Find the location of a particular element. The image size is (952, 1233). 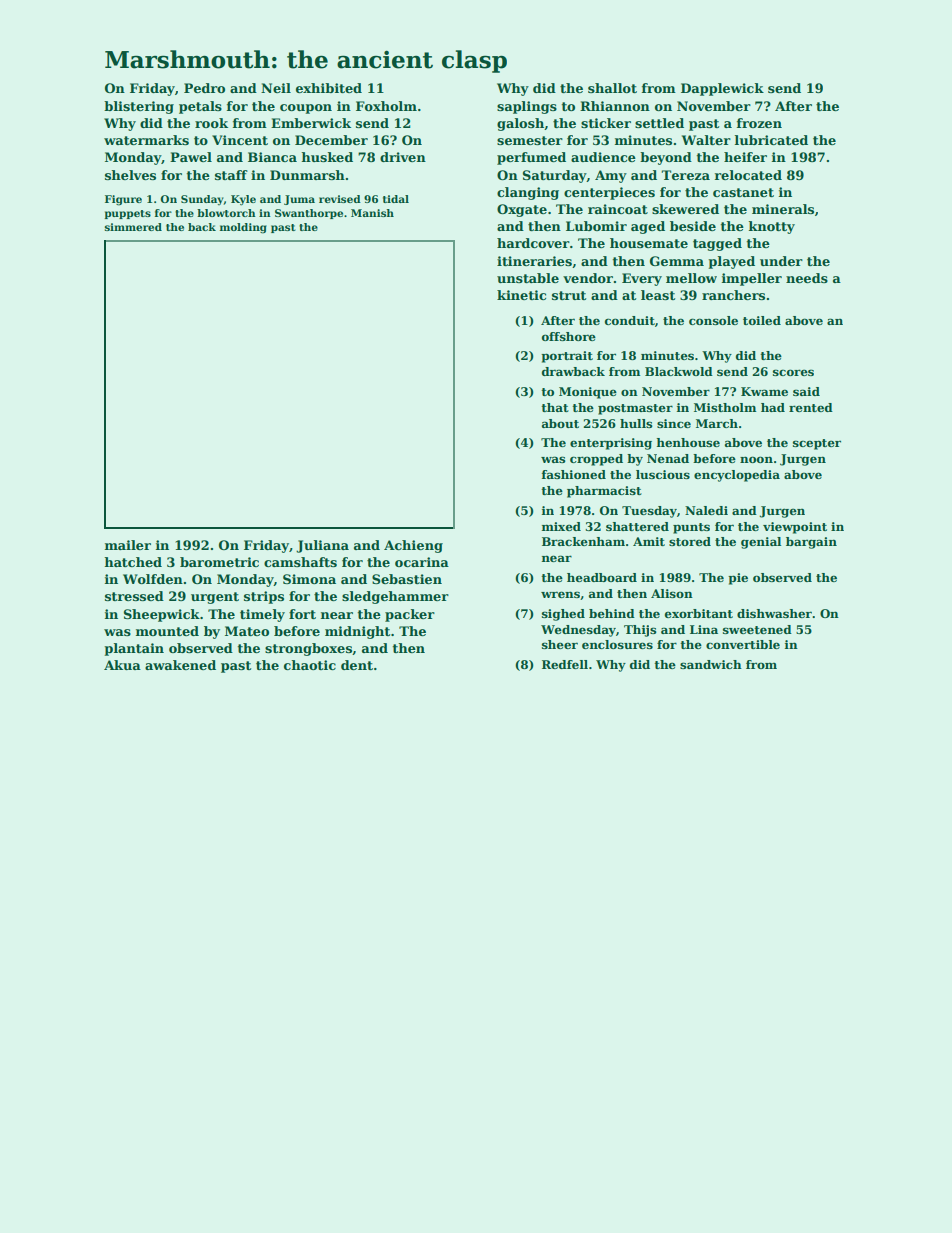

petals is located at coordinates (200, 107).
